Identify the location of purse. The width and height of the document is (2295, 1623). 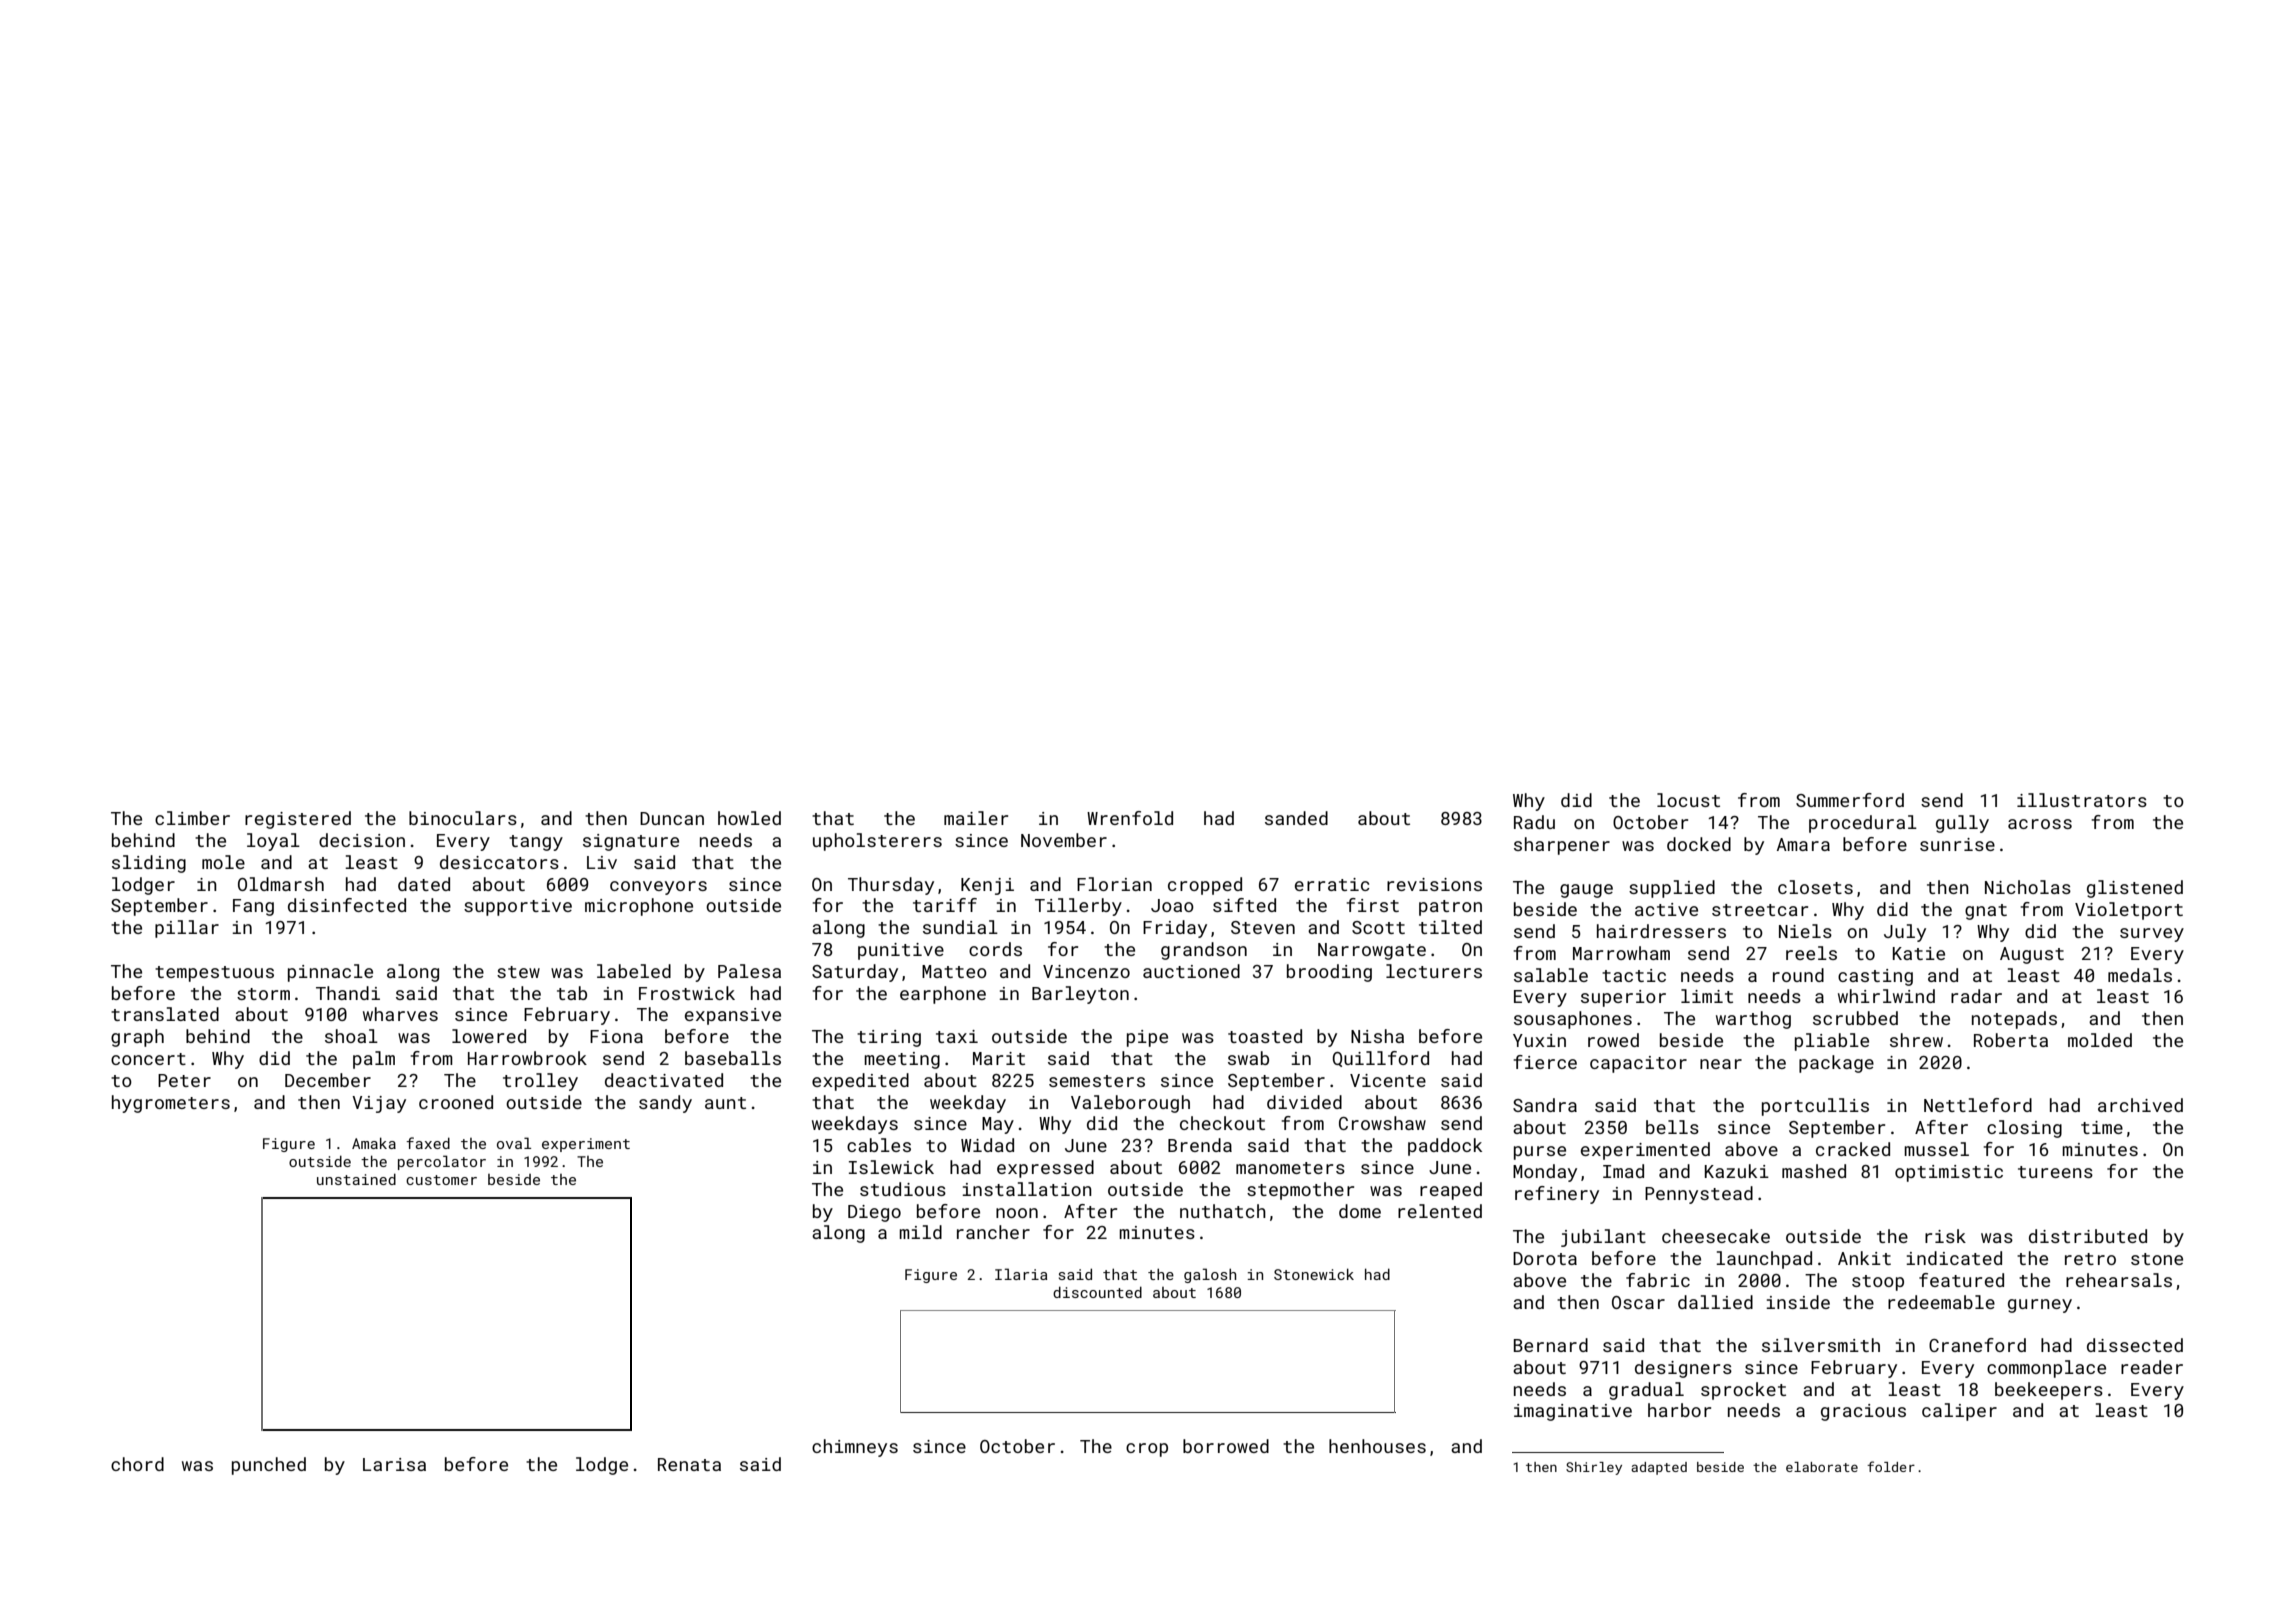
(1540, 1153).
